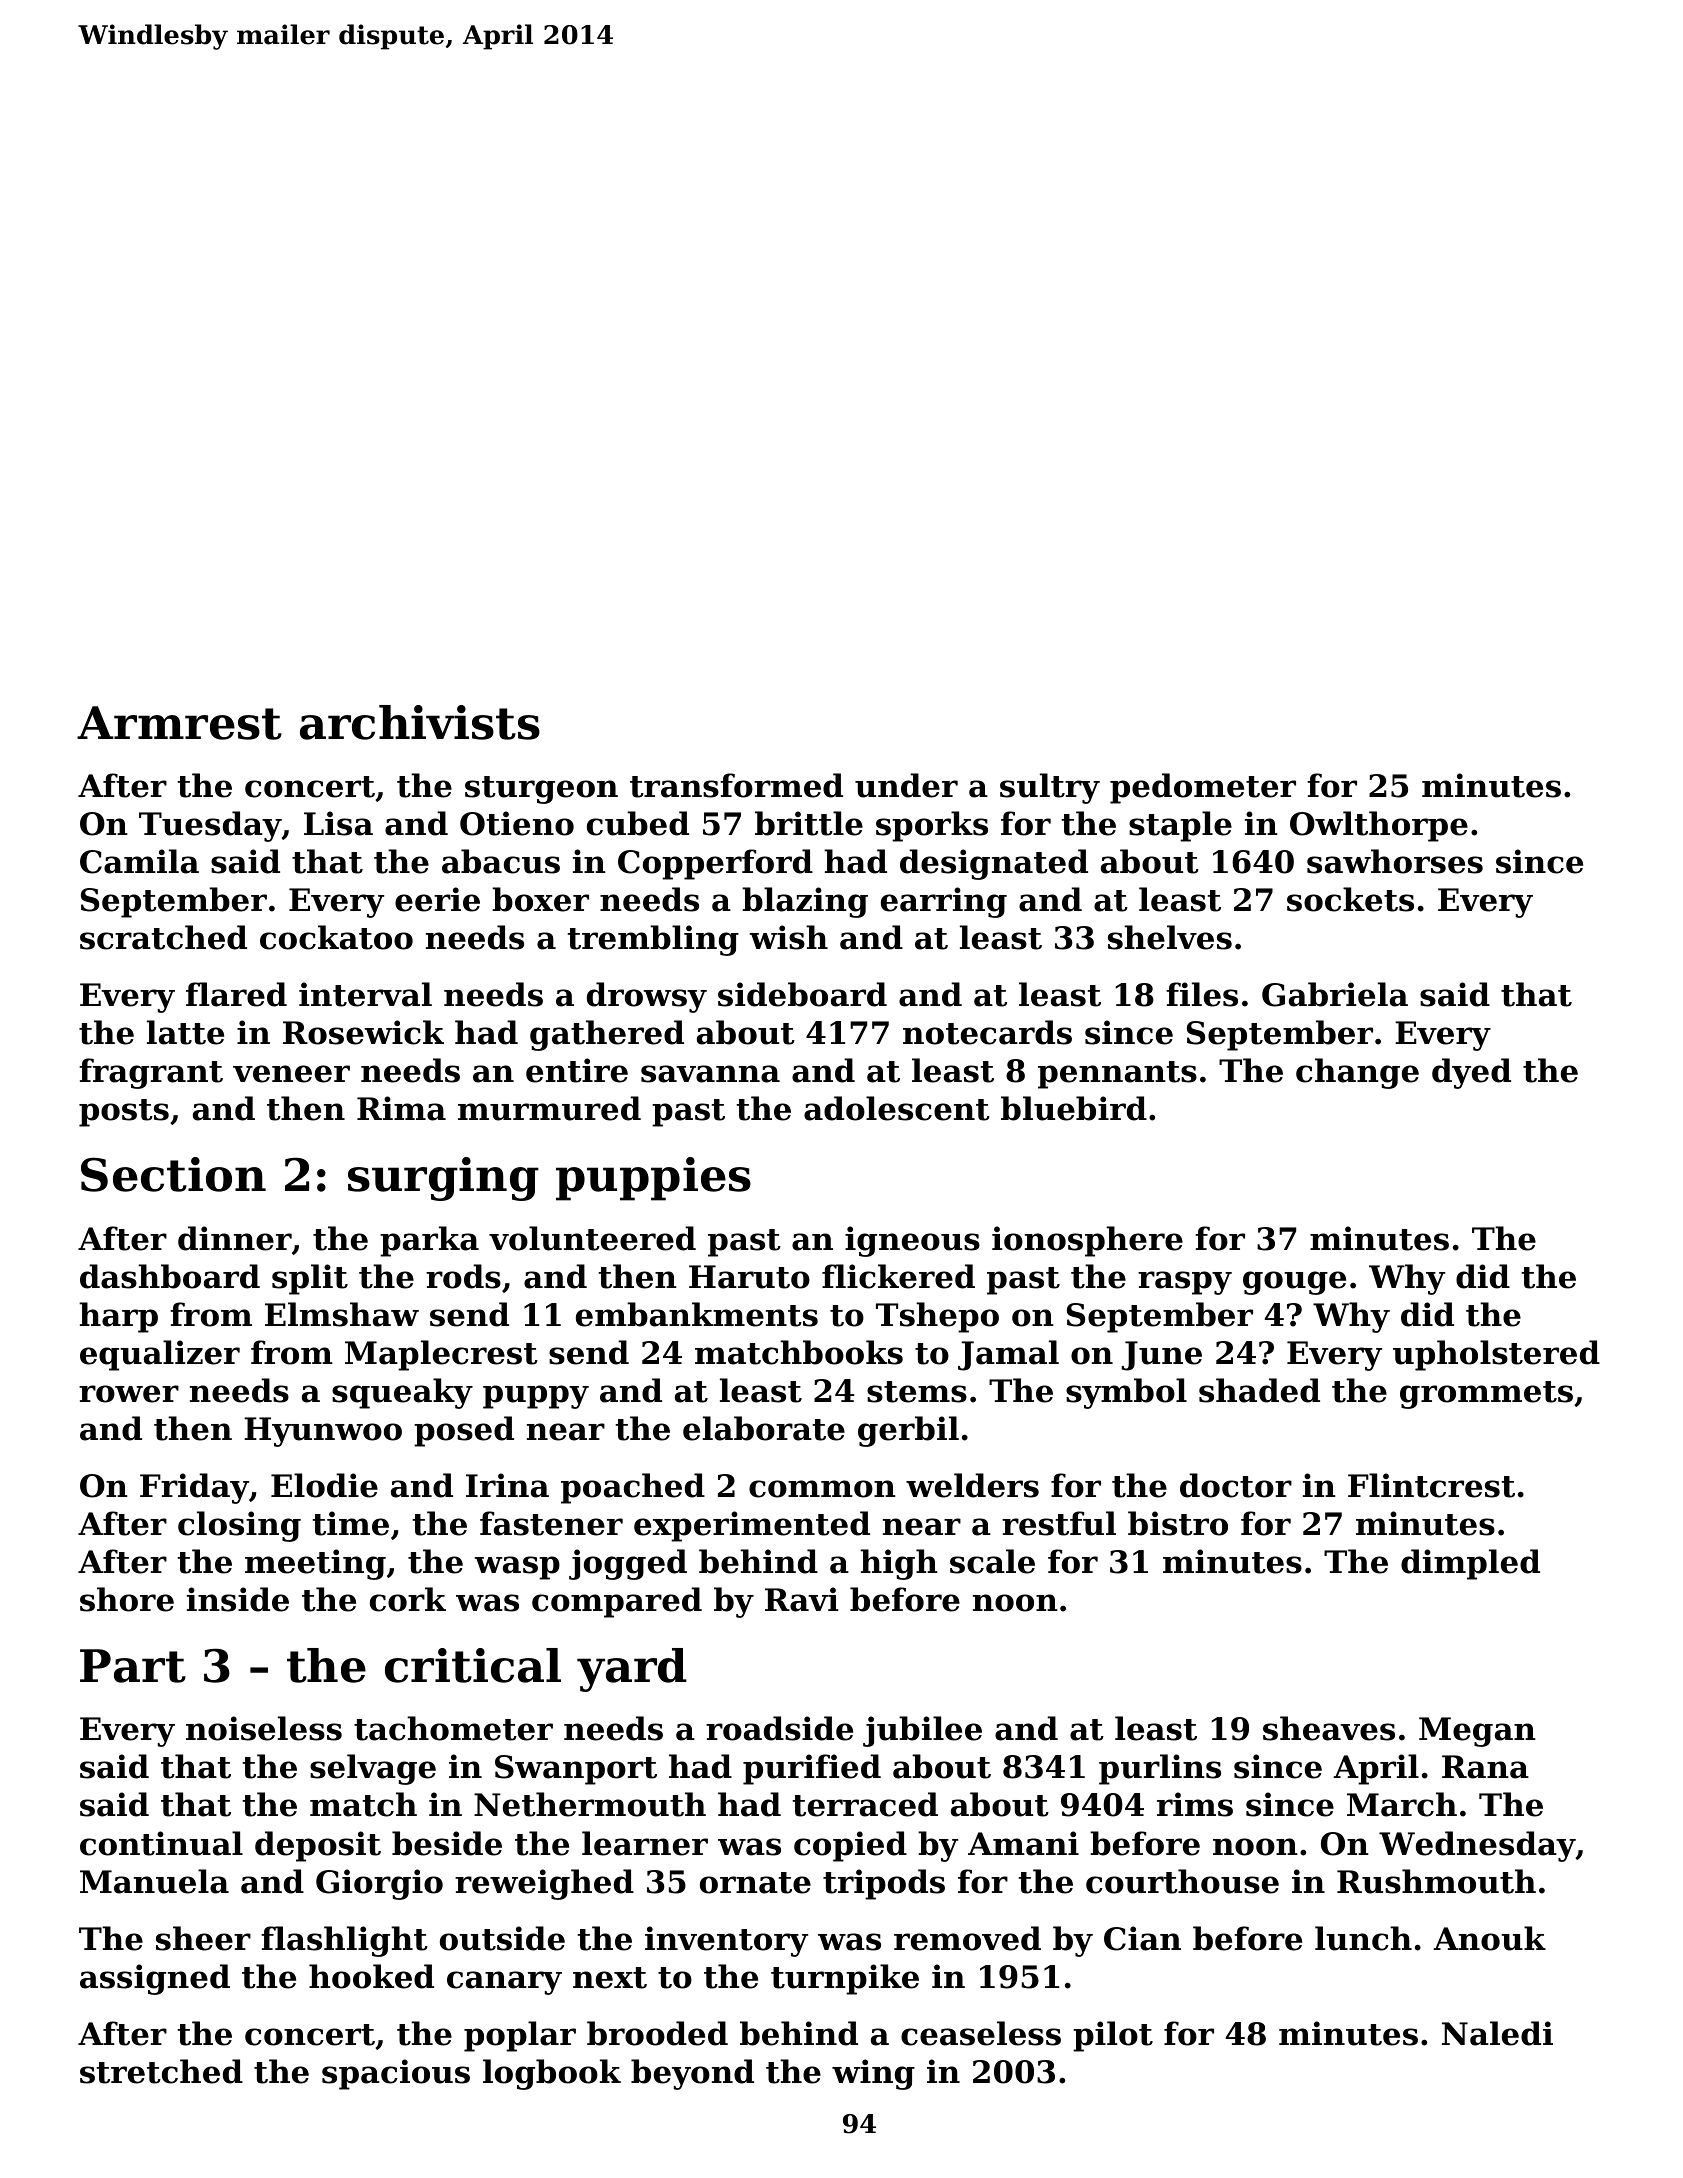 Image resolution: width=1683 pixels, height=2178 pixels. Describe the element at coordinates (645, 1843) in the screenshot. I see `learner` at that location.
